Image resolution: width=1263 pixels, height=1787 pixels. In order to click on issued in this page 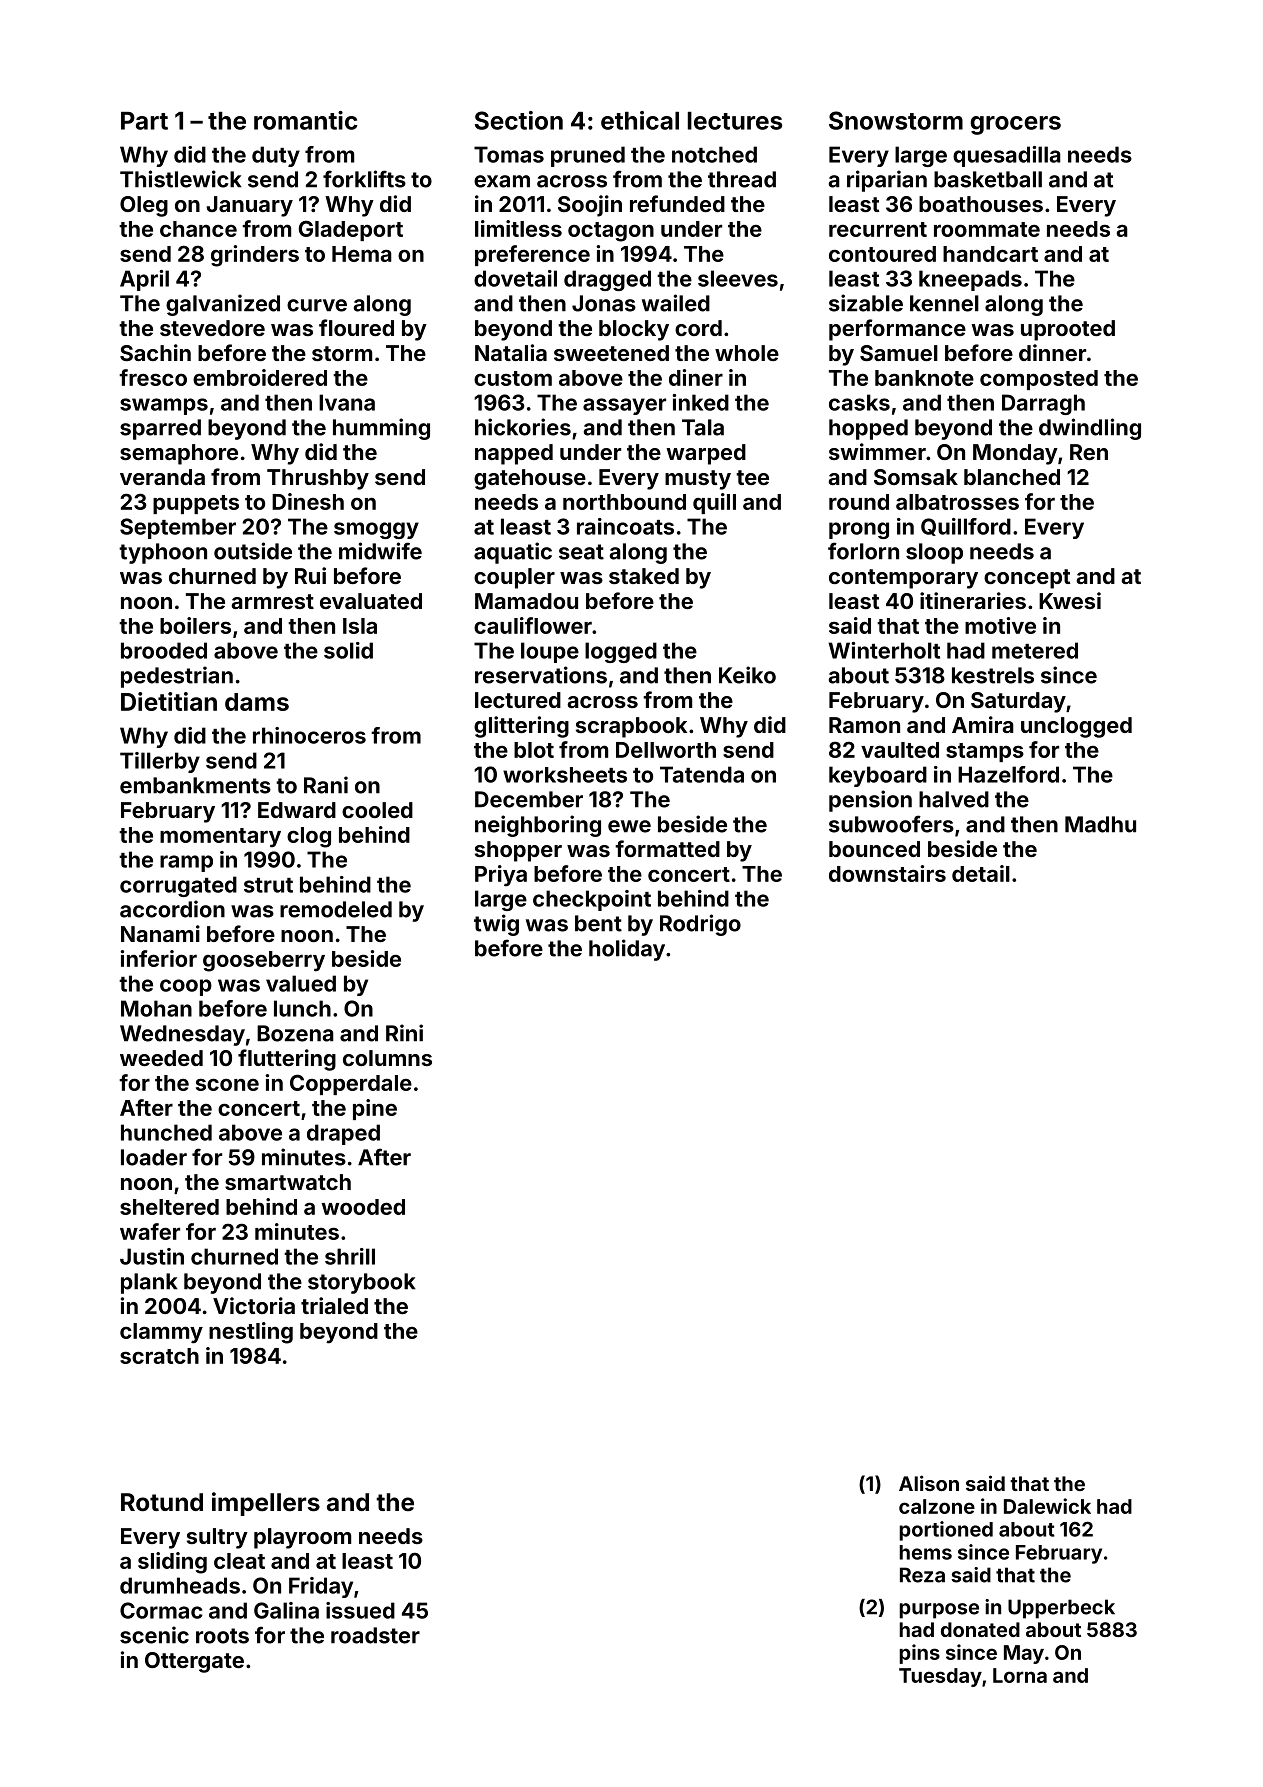, I will do `click(360, 1610)`.
